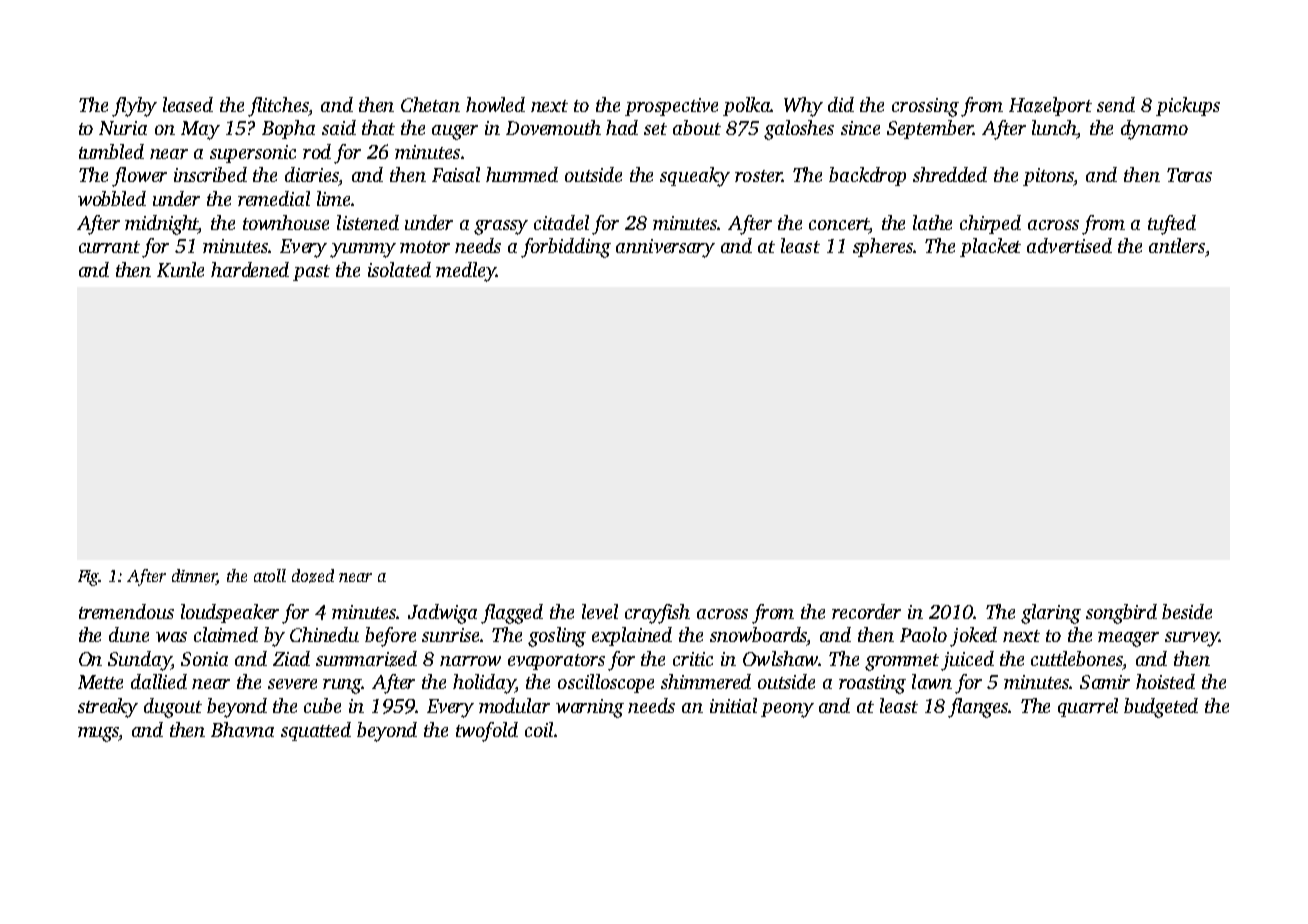 The image size is (1308, 924). Describe the element at coordinates (600, 611) in the screenshot. I see `level` at that location.
